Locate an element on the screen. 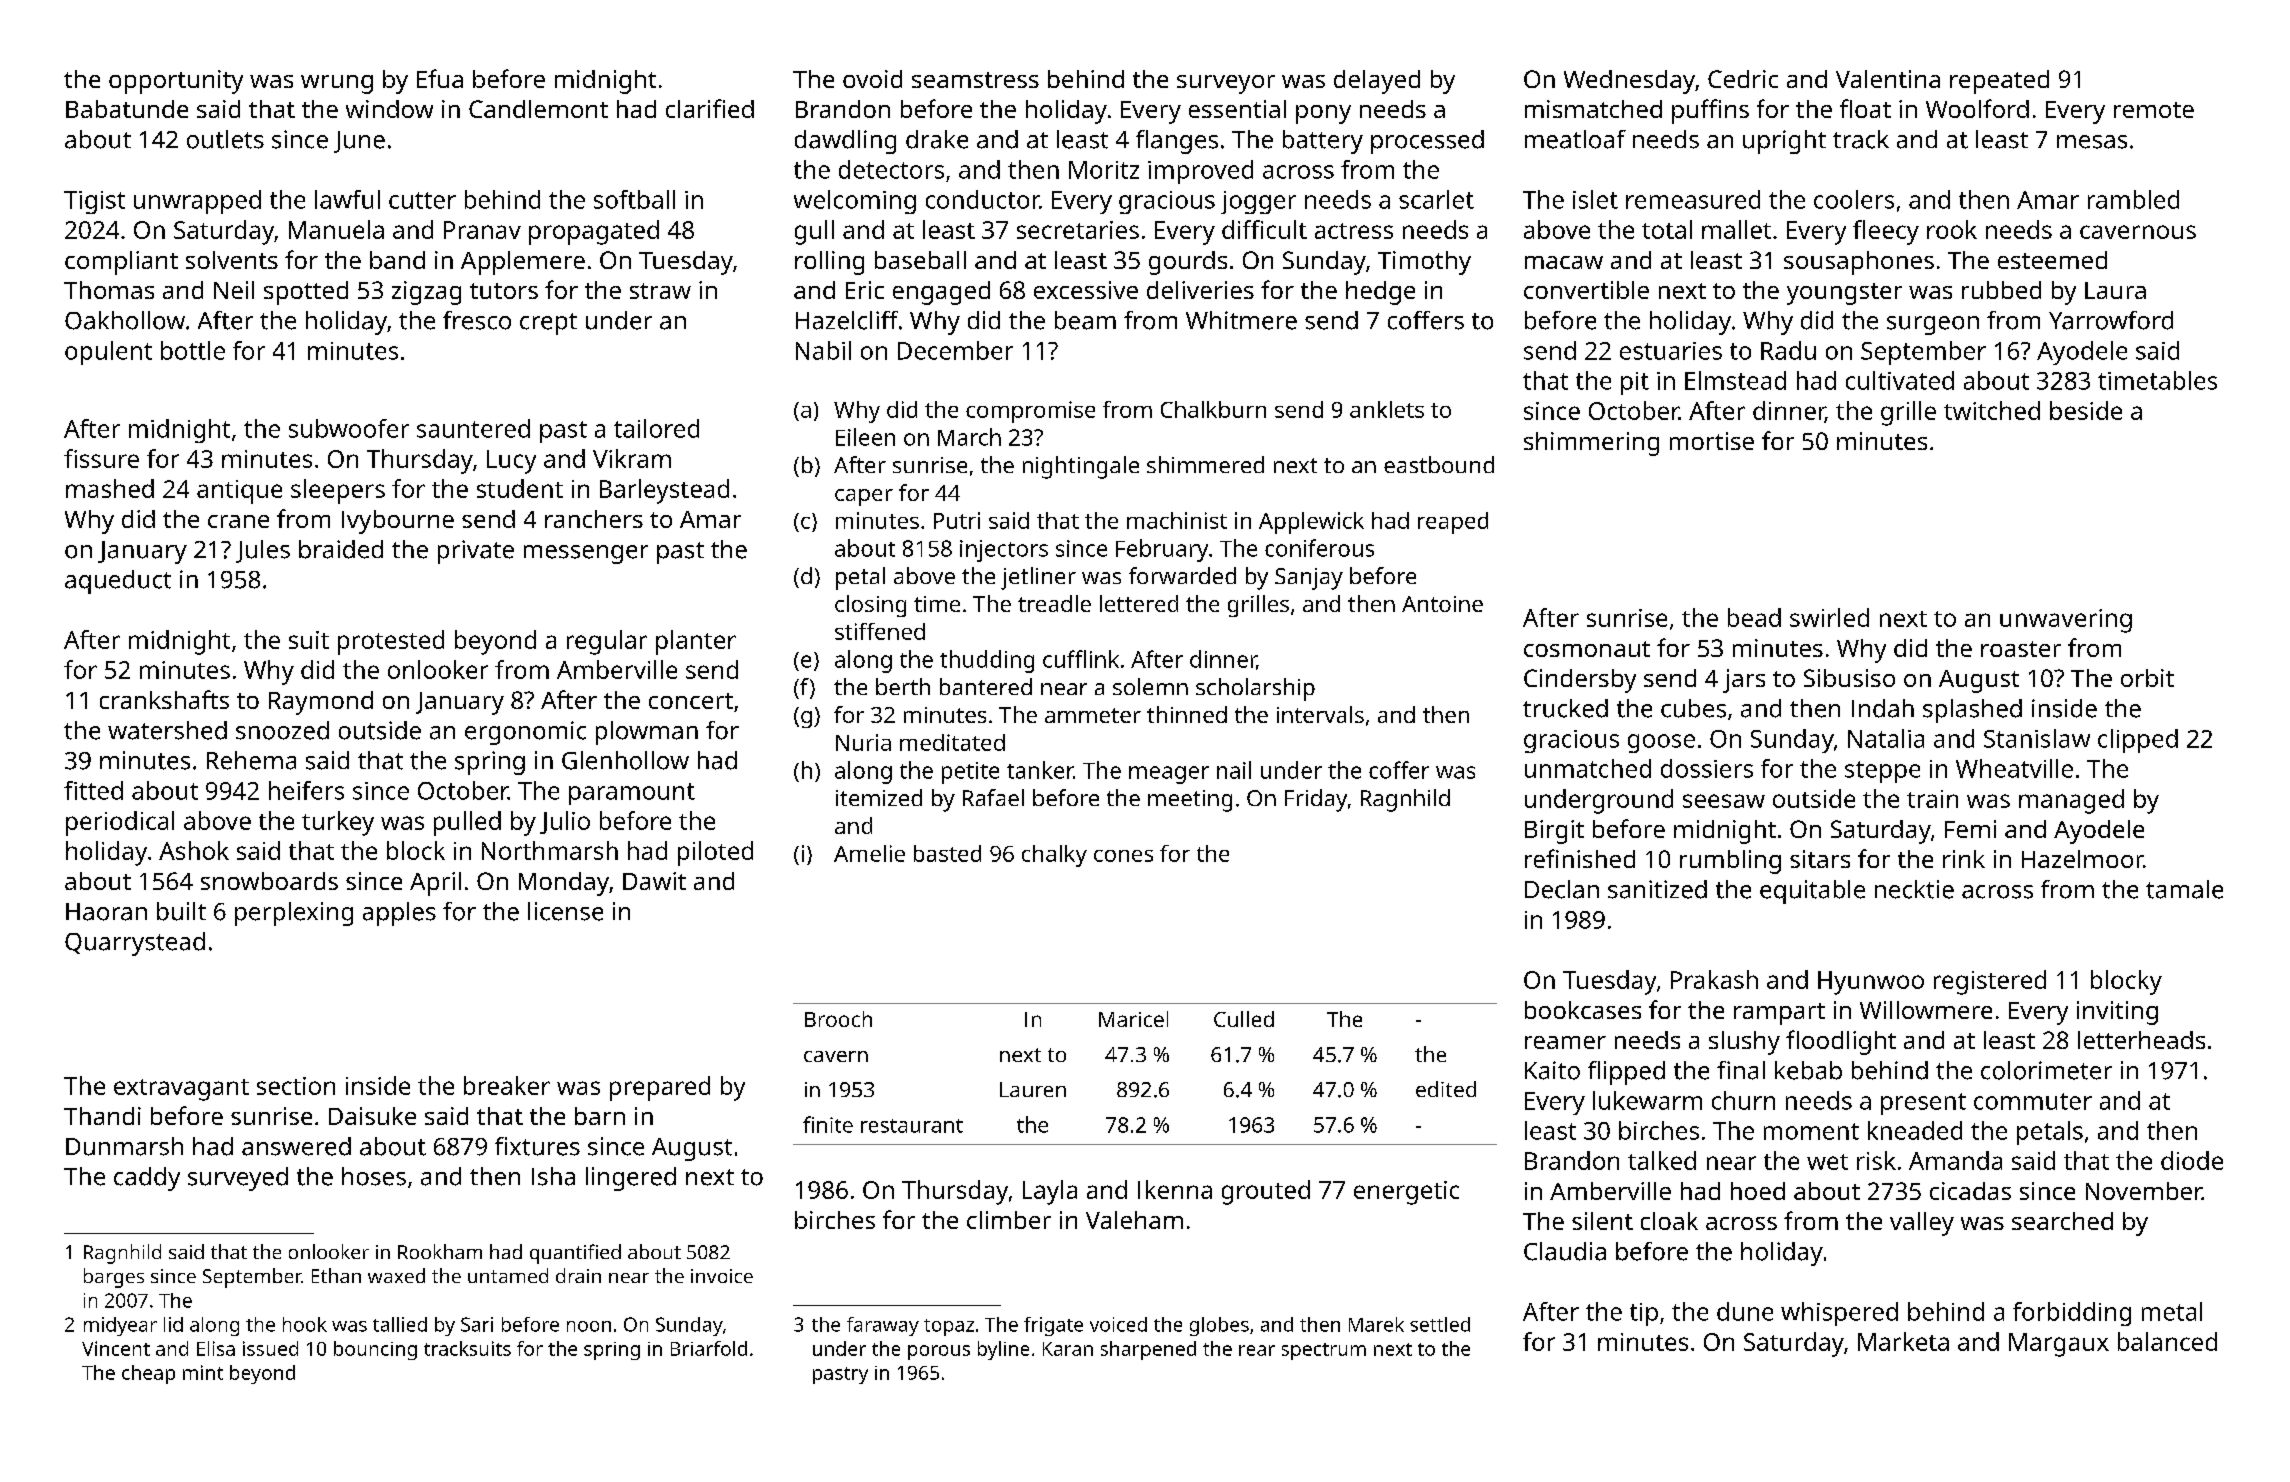  Manuela is located at coordinates (336, 229).
